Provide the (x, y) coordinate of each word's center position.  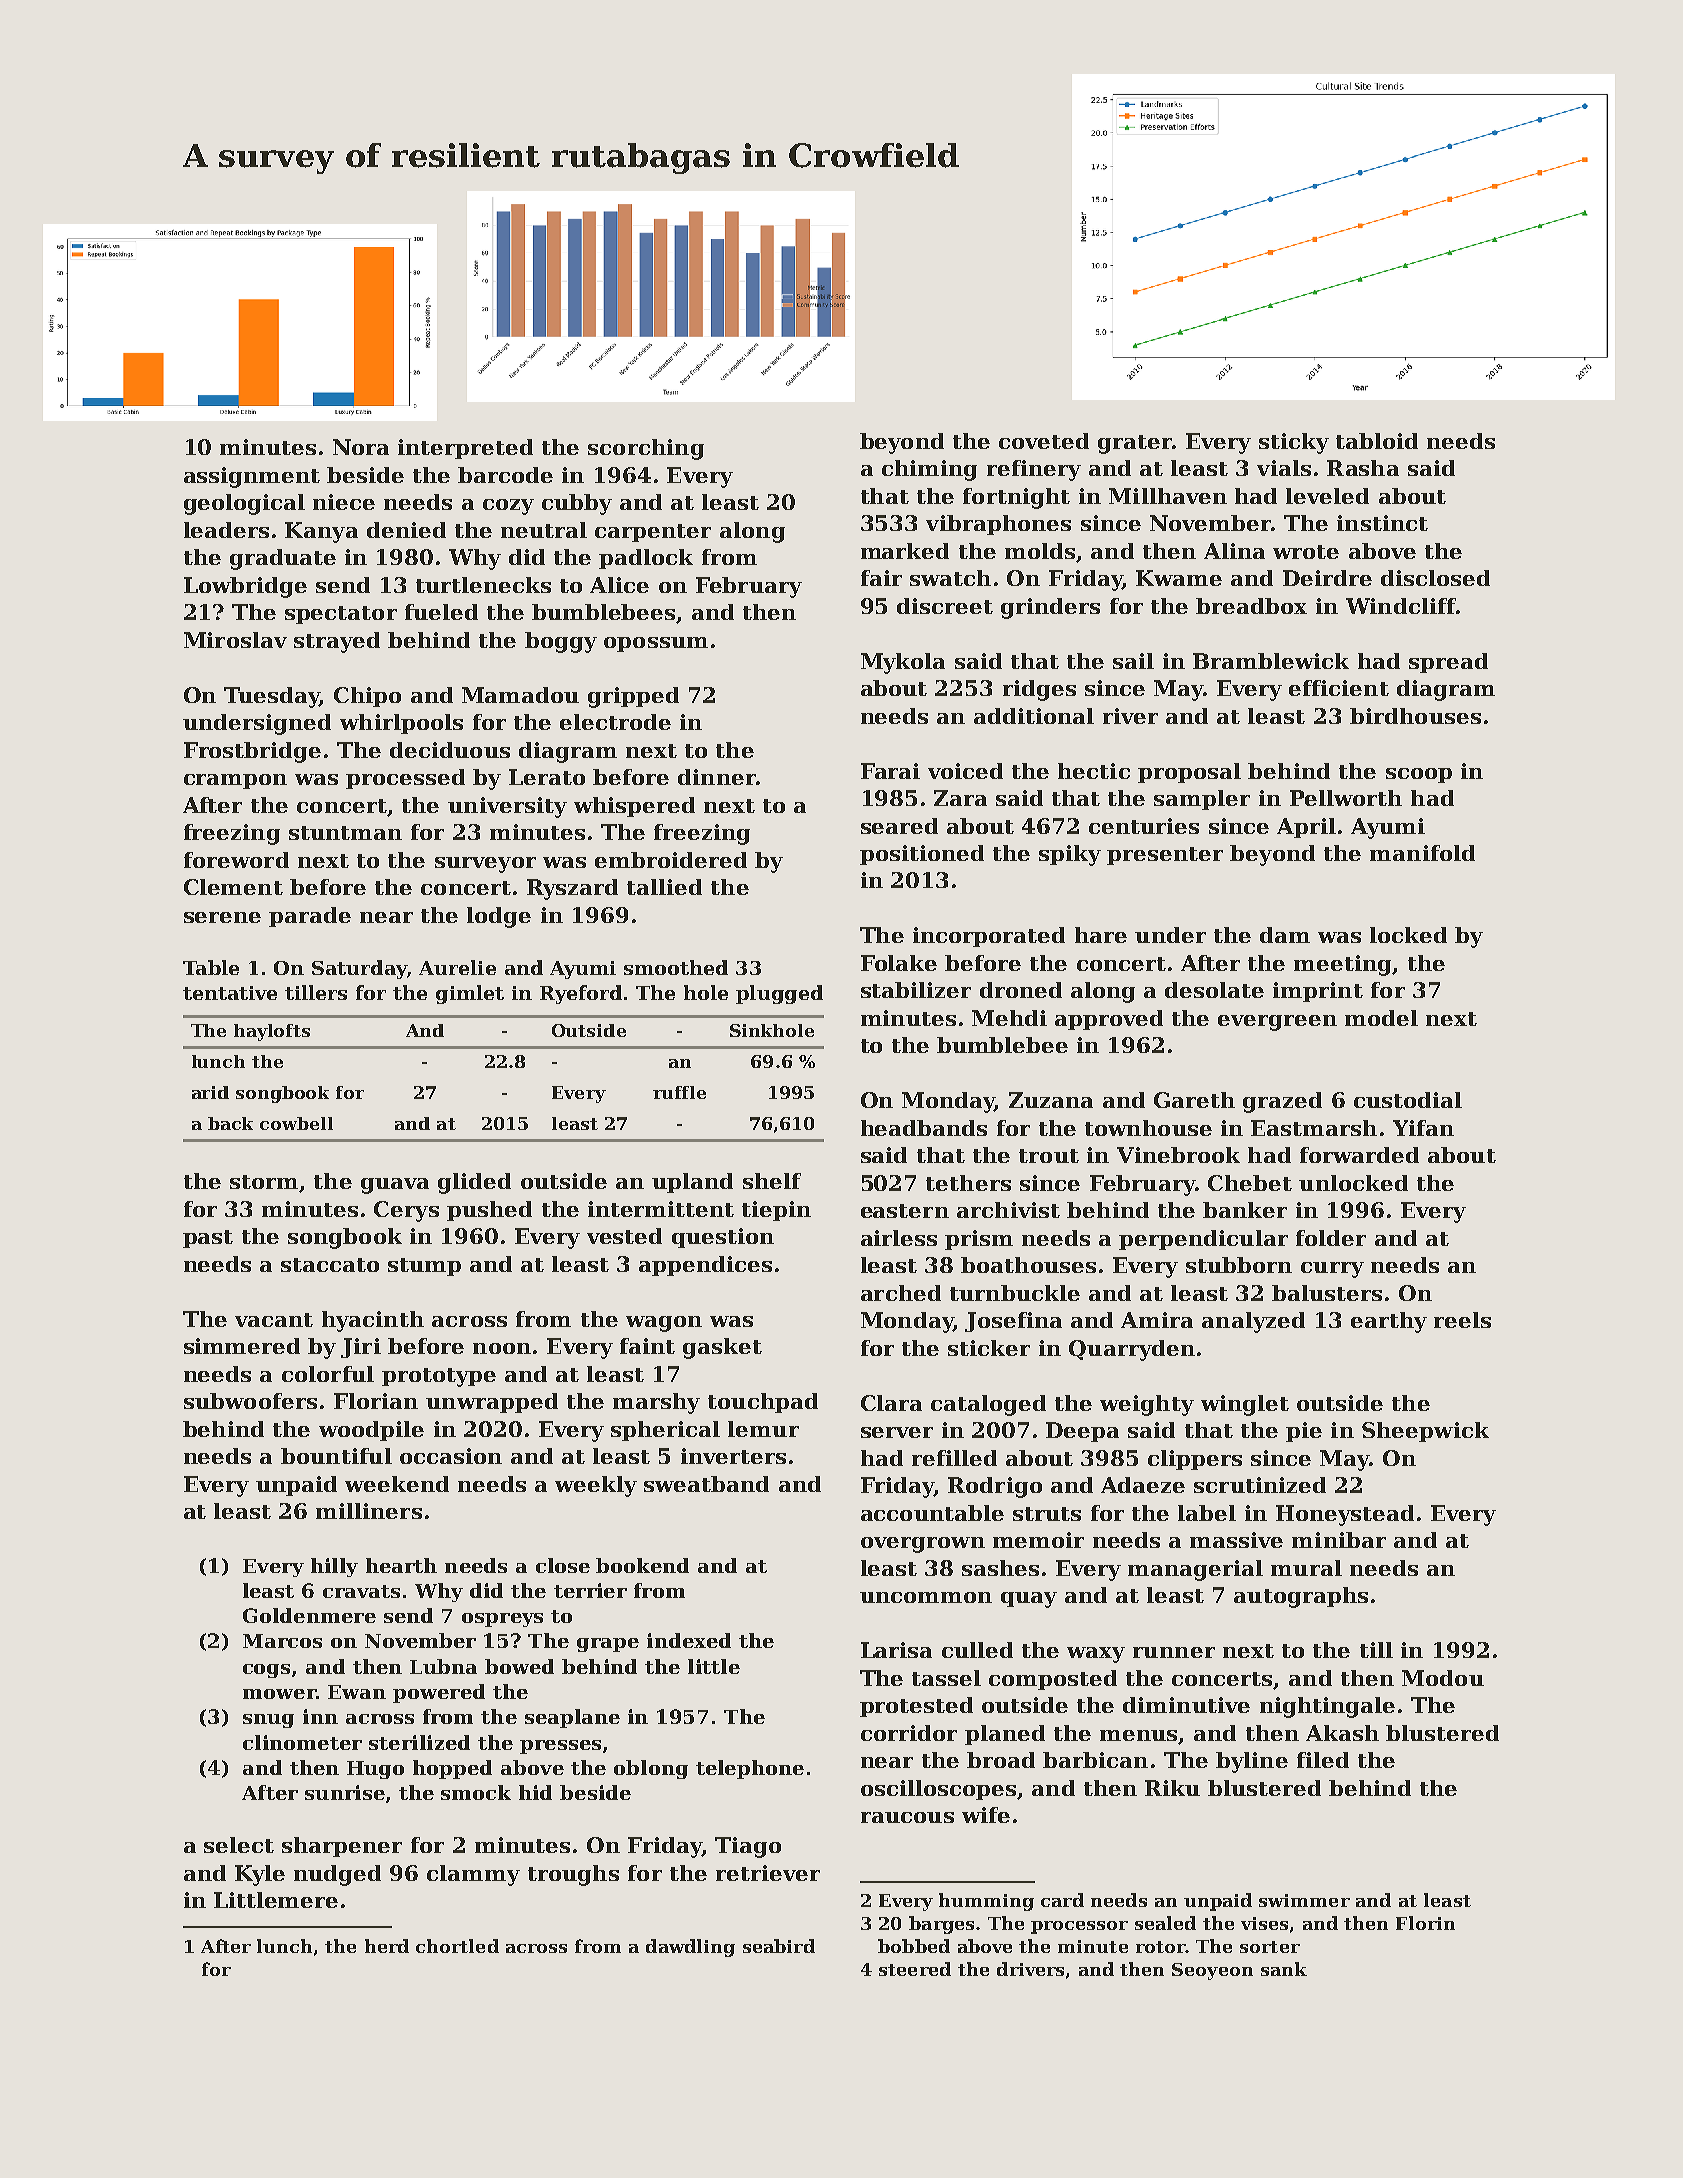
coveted (1044, 441)
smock (476, 1792)
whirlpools (401, 724)
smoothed (676, 967)
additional (1034, 716)
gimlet (470, 994)
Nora (361, 447)
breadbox (1251, 606)
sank (1284, 1969)
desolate (1214, 990)
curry (1332, 1270)
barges (941, 1925)
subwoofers (250, 1401)
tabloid (1377, 441)
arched (901, 1293)
